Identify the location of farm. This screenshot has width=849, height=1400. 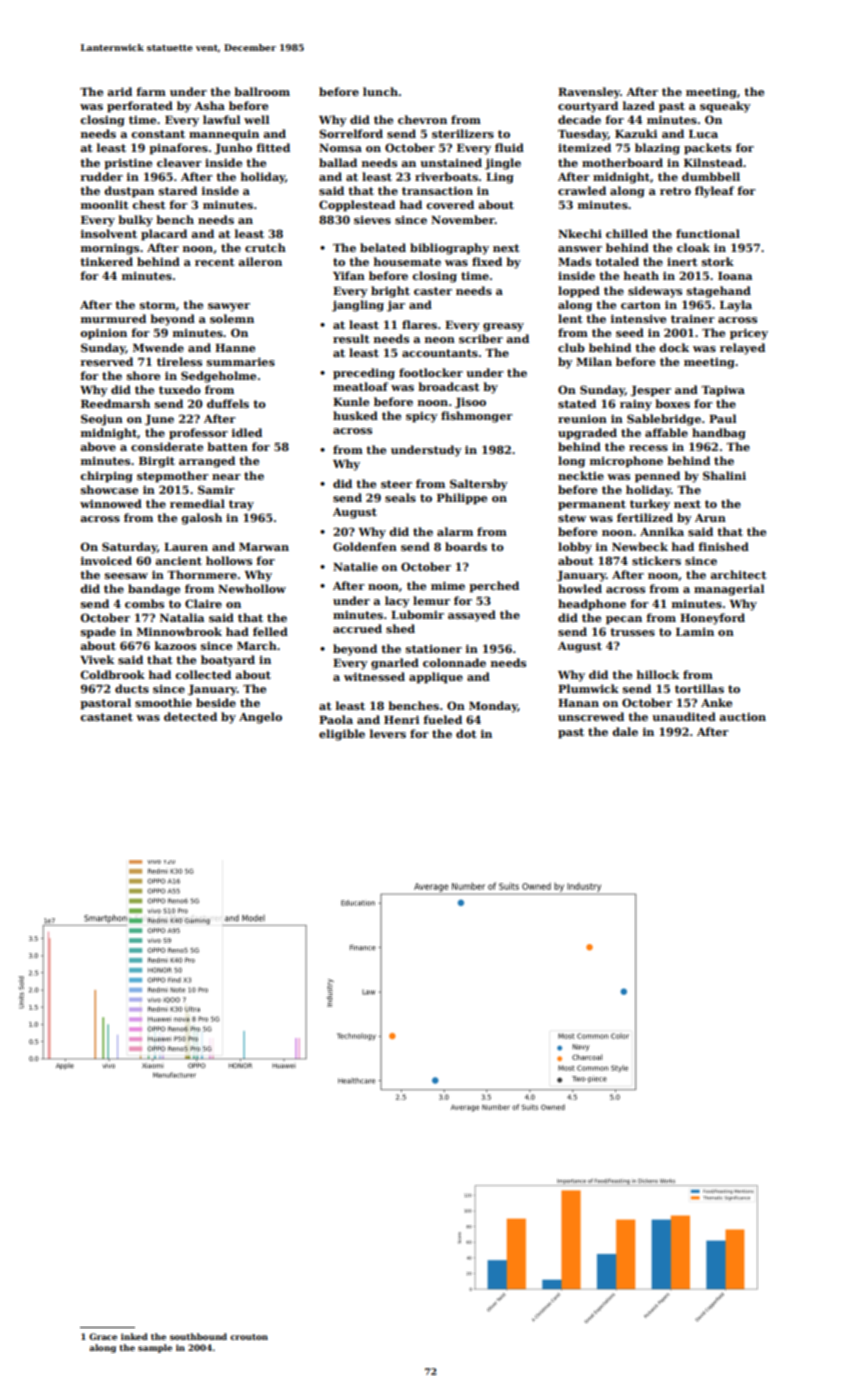
(151, 91).
